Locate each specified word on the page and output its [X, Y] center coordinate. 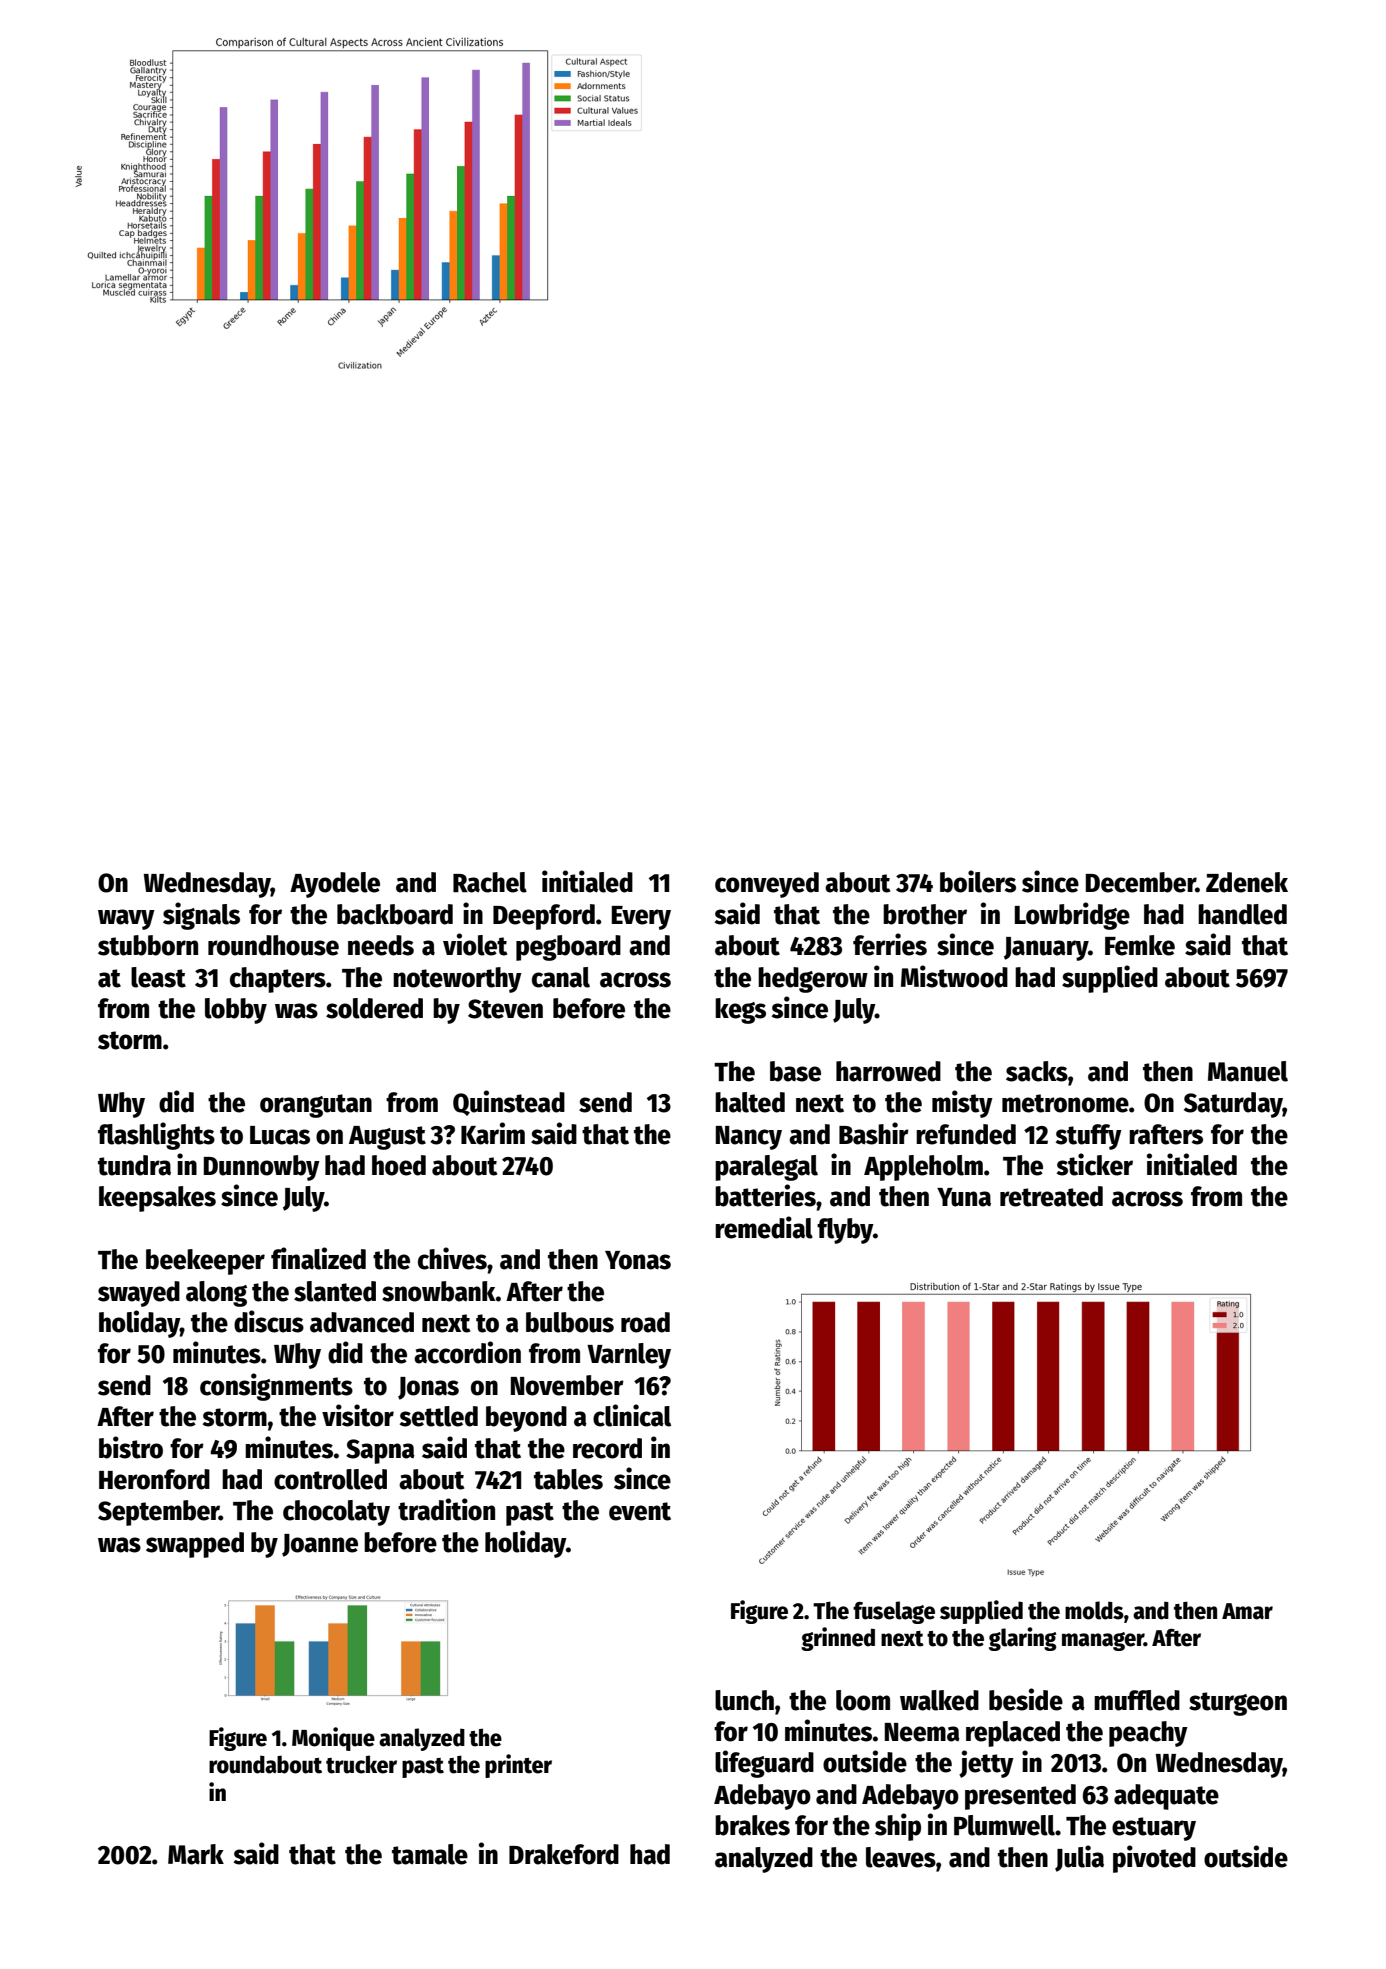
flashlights [156, 1136]
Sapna [380, 1451]
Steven [505, 1009]
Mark [196, 1854]
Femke [1140, 945]
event [640, 1511]
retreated [1051, 1196]
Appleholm [923, 1168]
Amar [1247, 1611]
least [158, 977]
